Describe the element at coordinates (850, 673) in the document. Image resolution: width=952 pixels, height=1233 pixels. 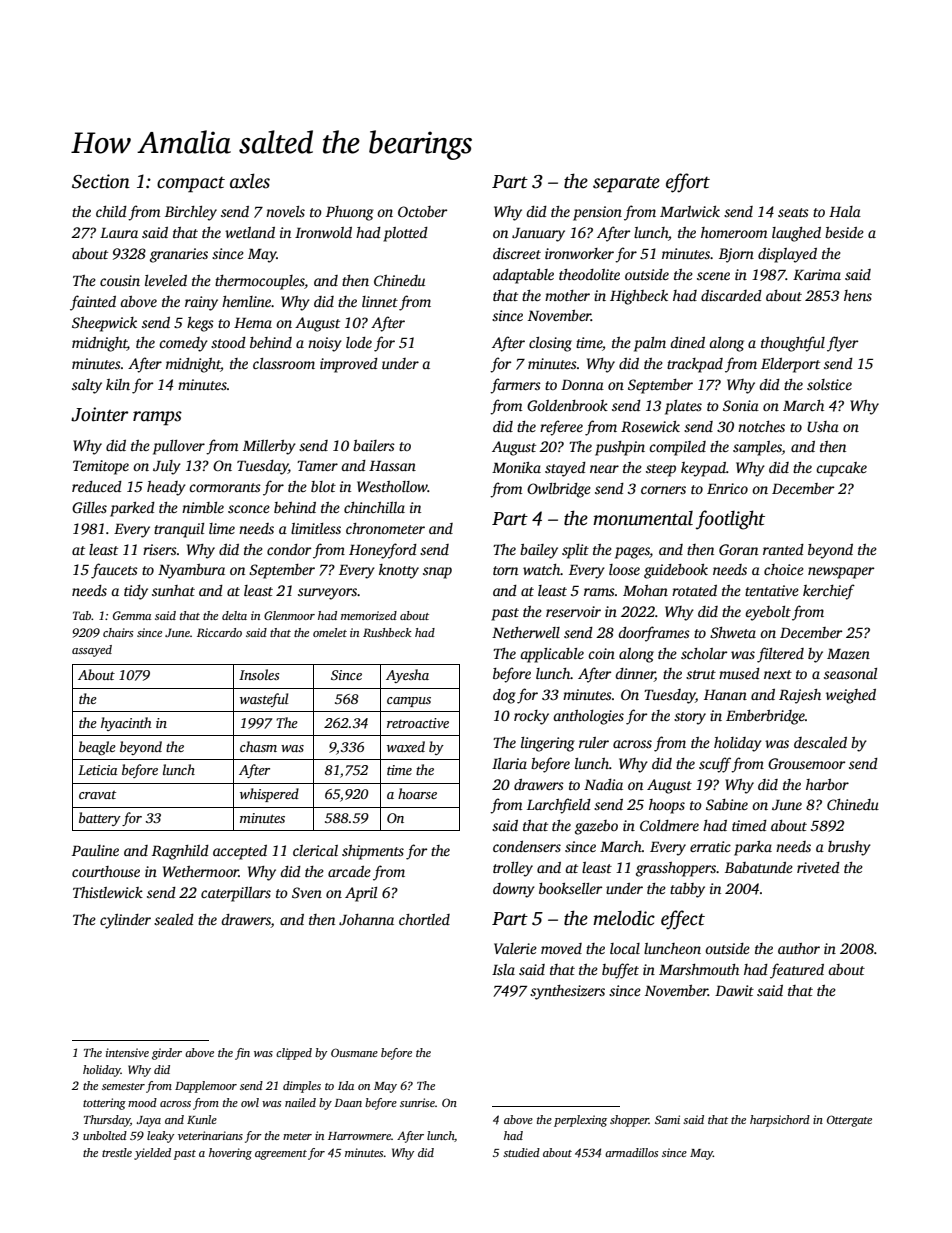
I see `seasonal` at that location.
